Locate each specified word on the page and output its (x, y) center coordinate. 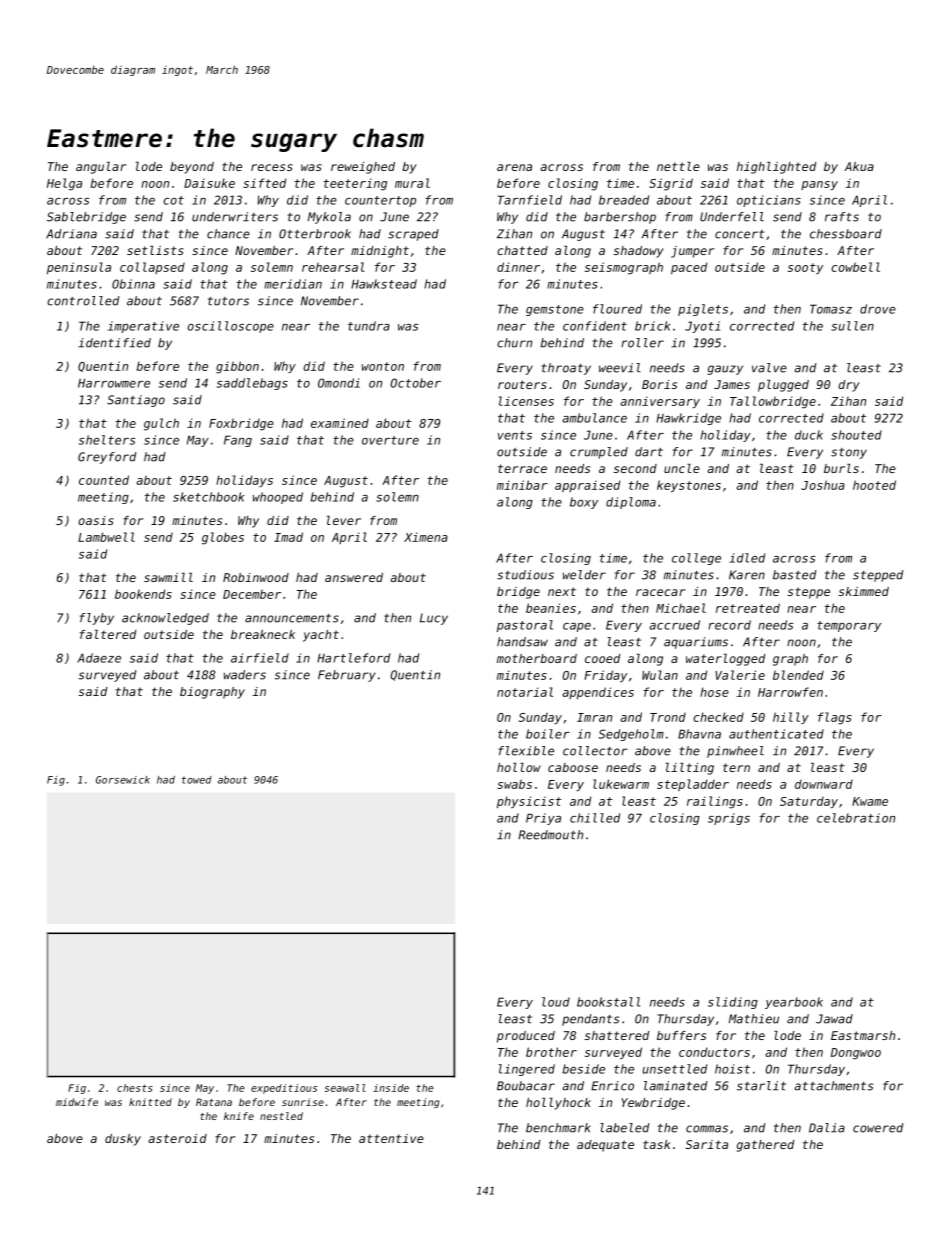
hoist (732, 1069)
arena (514, 167)
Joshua (823, 485)
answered (354, 577)
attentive (391, 1138)
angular (101, 168)
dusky (123, 1140)
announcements (292, 618)
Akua (859, 166)
